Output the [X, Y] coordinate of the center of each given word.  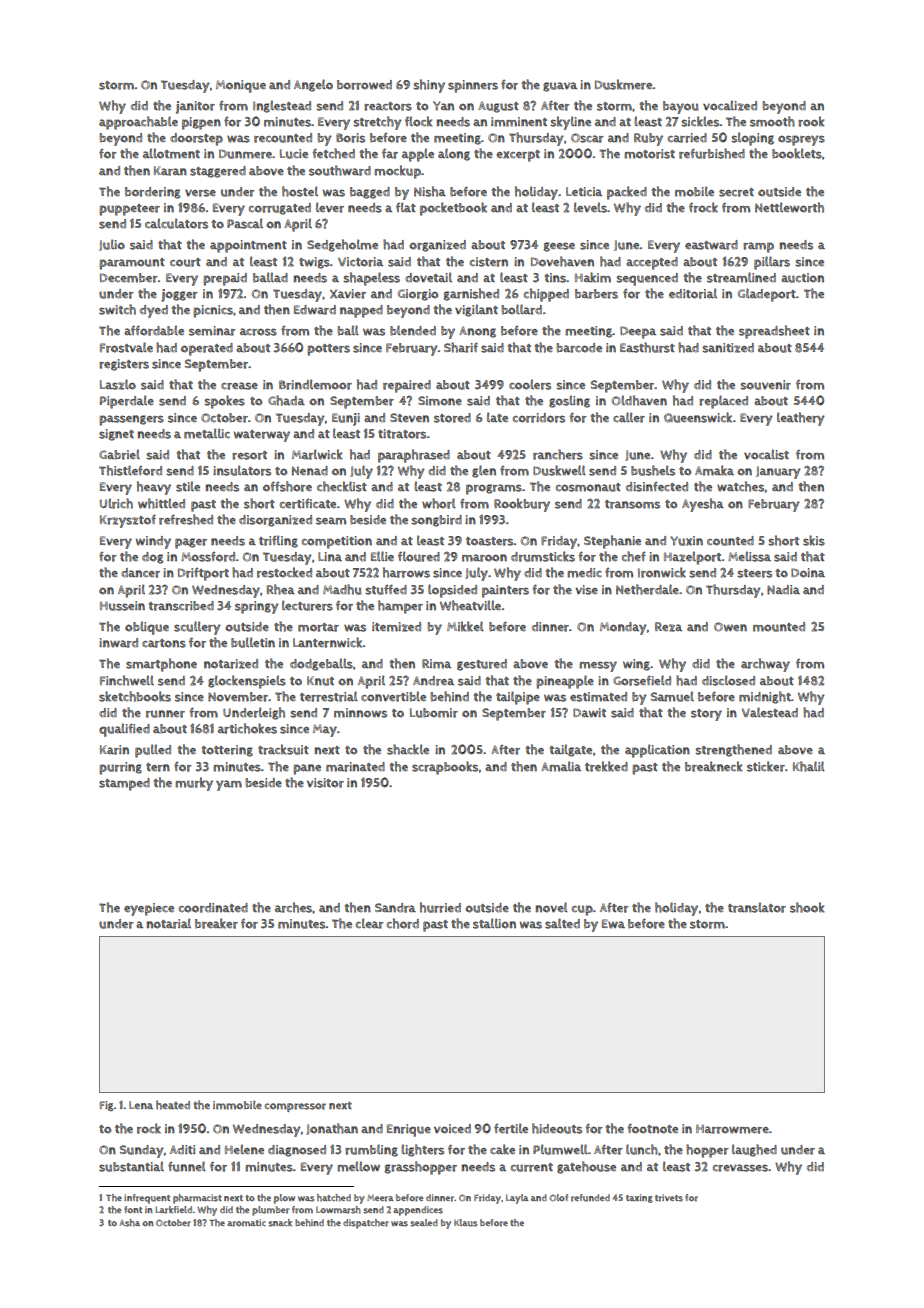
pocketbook [453, 209]
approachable [138, 123]
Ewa [613, 924]
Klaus [465, 1223]
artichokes [247, 728]
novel [552, 907]
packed [627, 193]
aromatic [246, 1223]
